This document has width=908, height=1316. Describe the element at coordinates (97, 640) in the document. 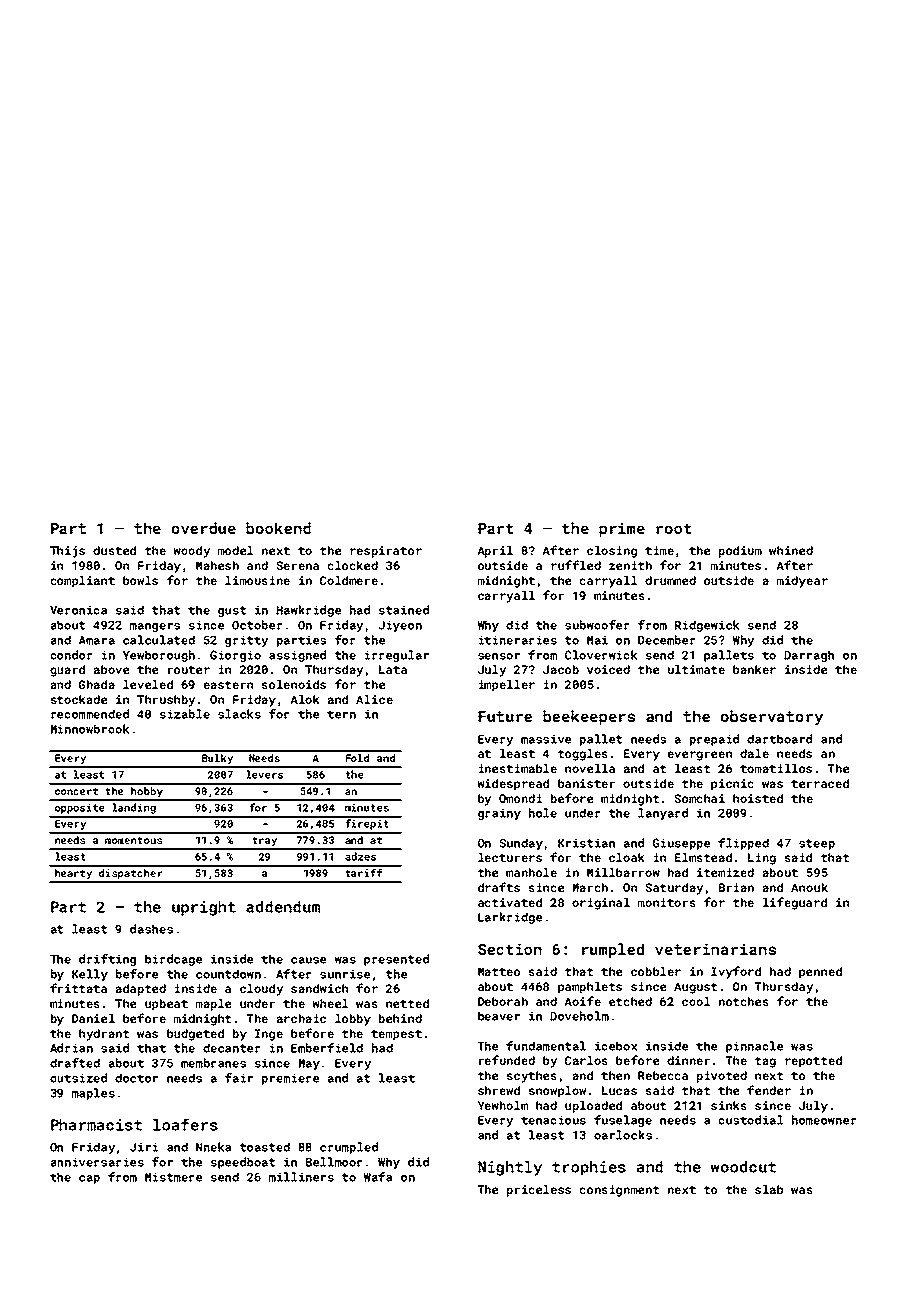

I see `Amara` at that location.
